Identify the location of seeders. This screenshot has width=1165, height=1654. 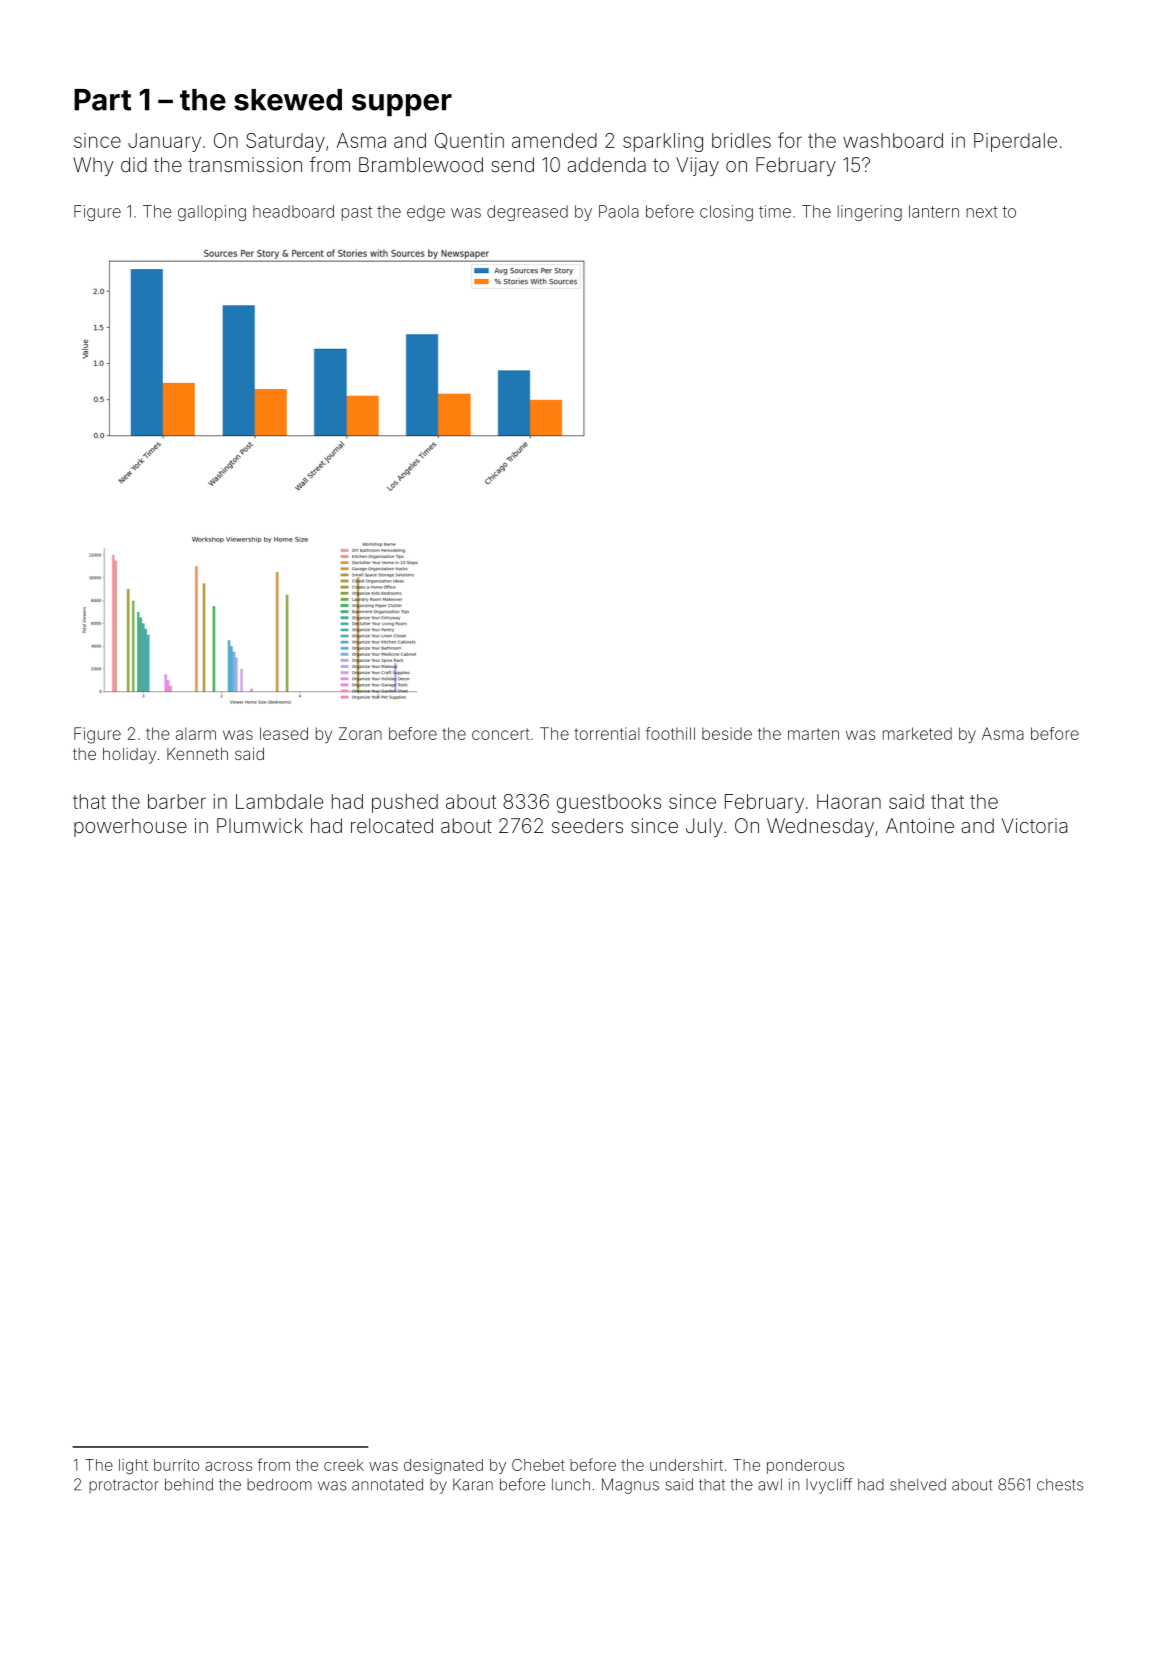
(587, 825).
